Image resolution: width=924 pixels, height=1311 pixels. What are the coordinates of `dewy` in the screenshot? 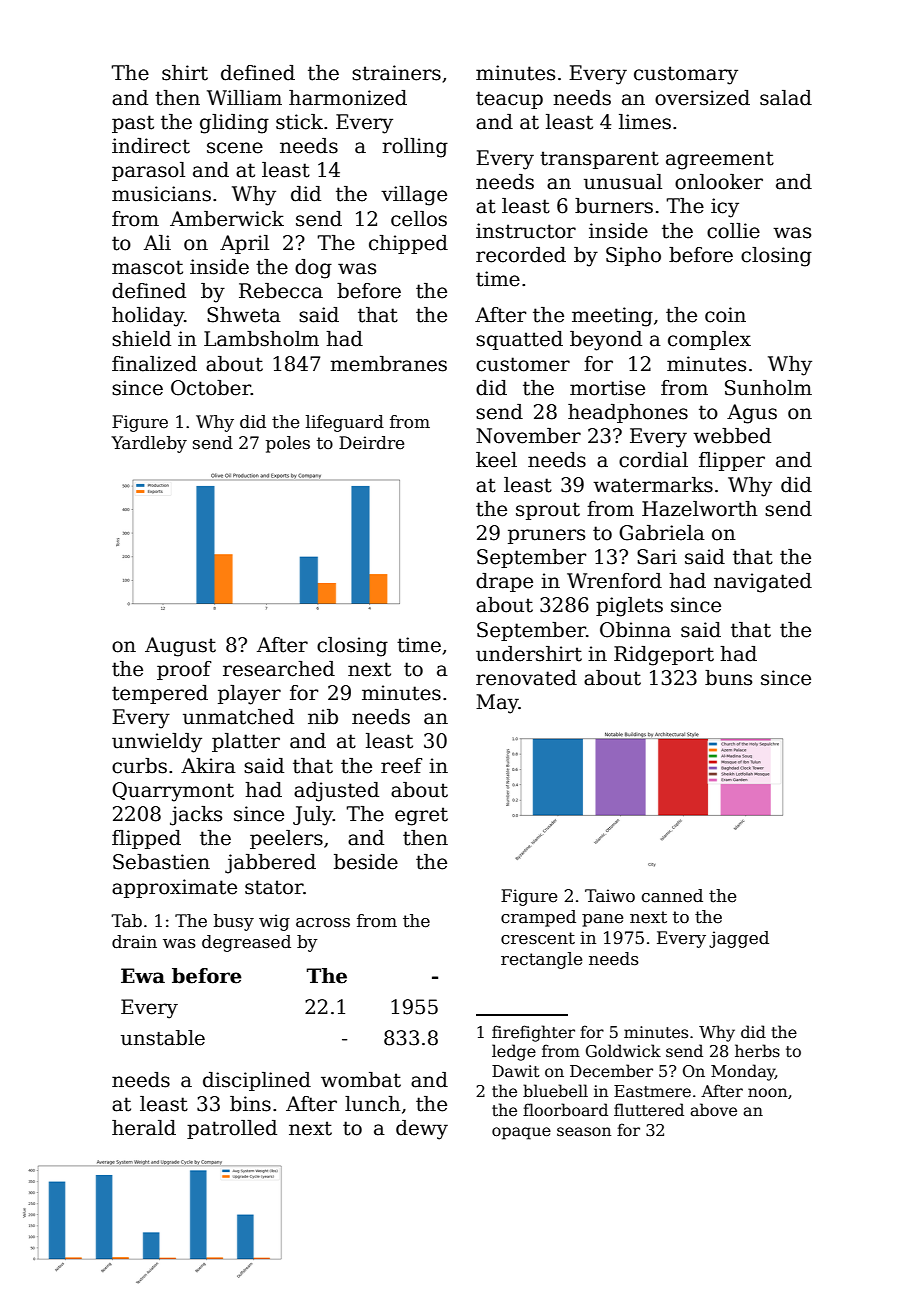 It's located at (422, 1130).
